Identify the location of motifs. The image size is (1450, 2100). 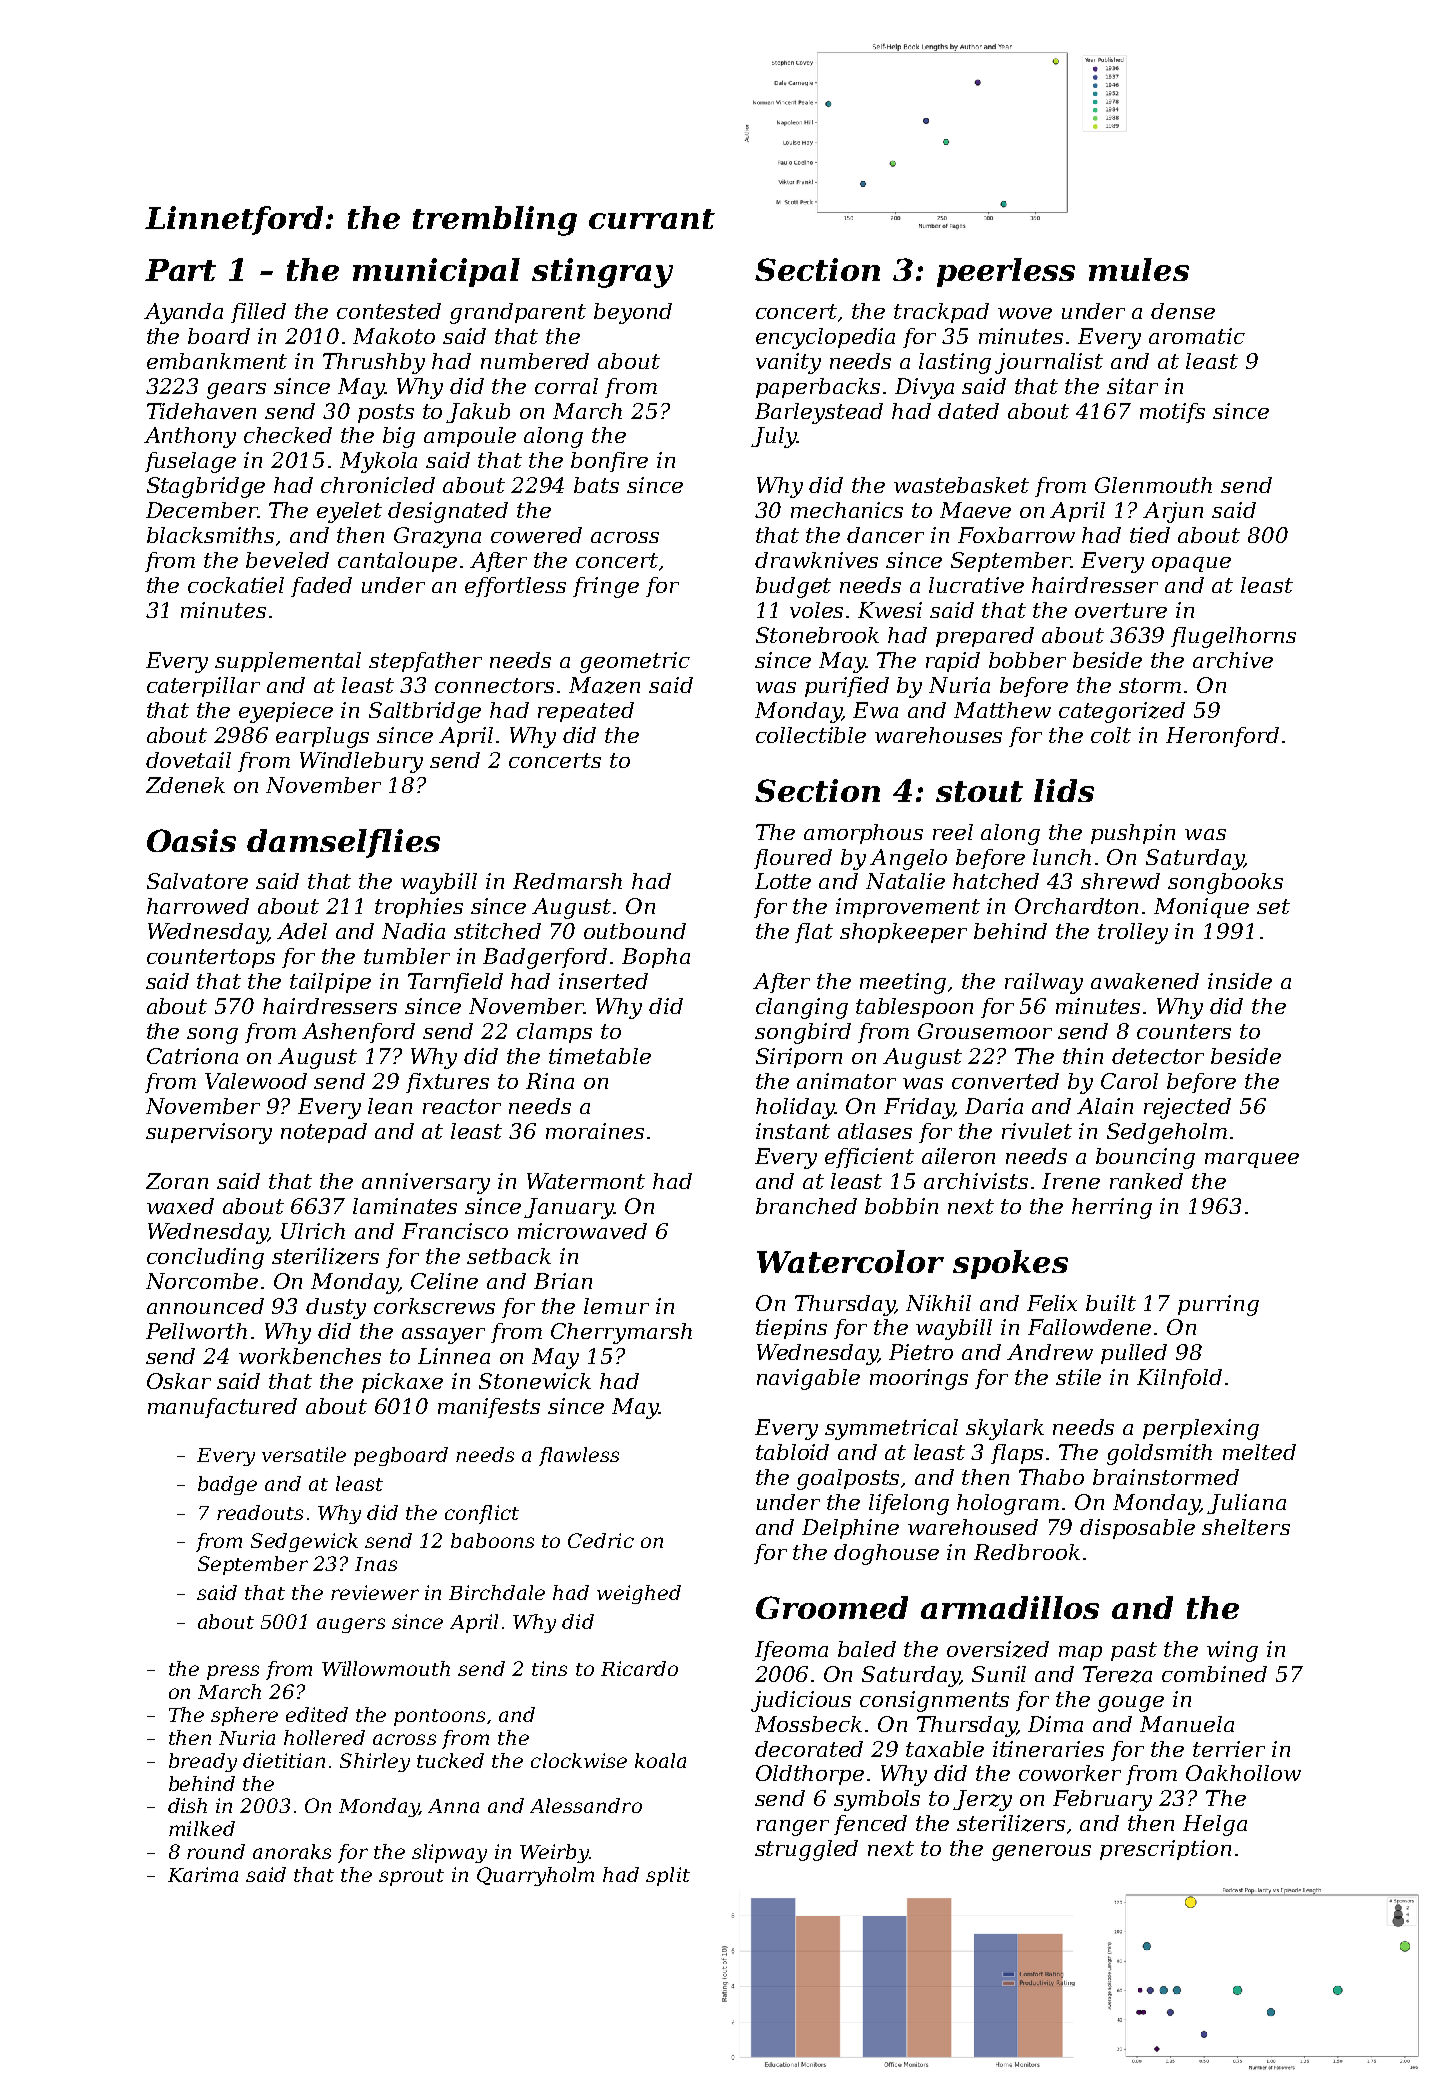
(1172, 413).
